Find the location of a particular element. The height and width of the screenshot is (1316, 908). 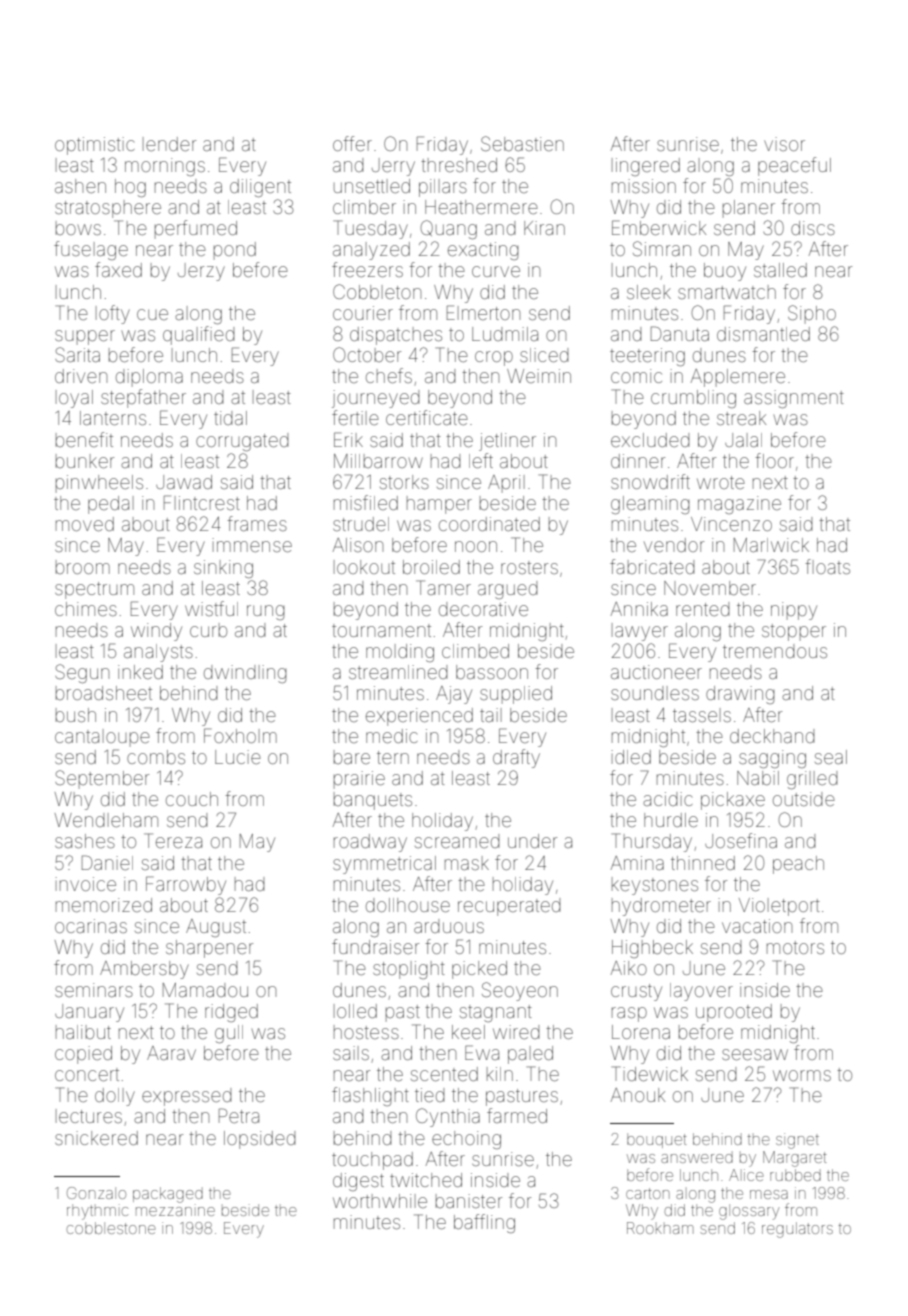

baffling is located at coordinates (484, 1223).
